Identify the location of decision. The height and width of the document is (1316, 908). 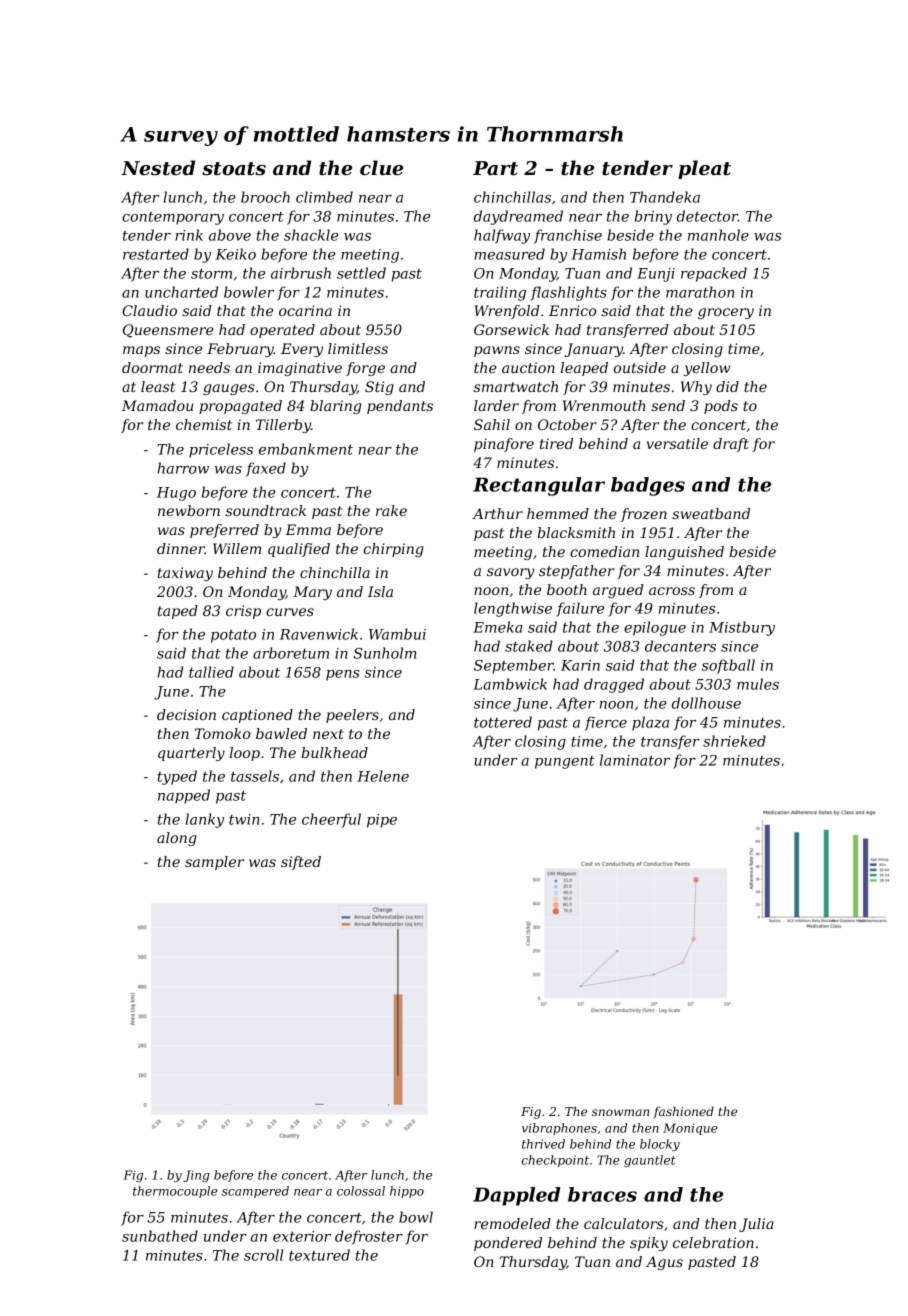
(186, 714).
